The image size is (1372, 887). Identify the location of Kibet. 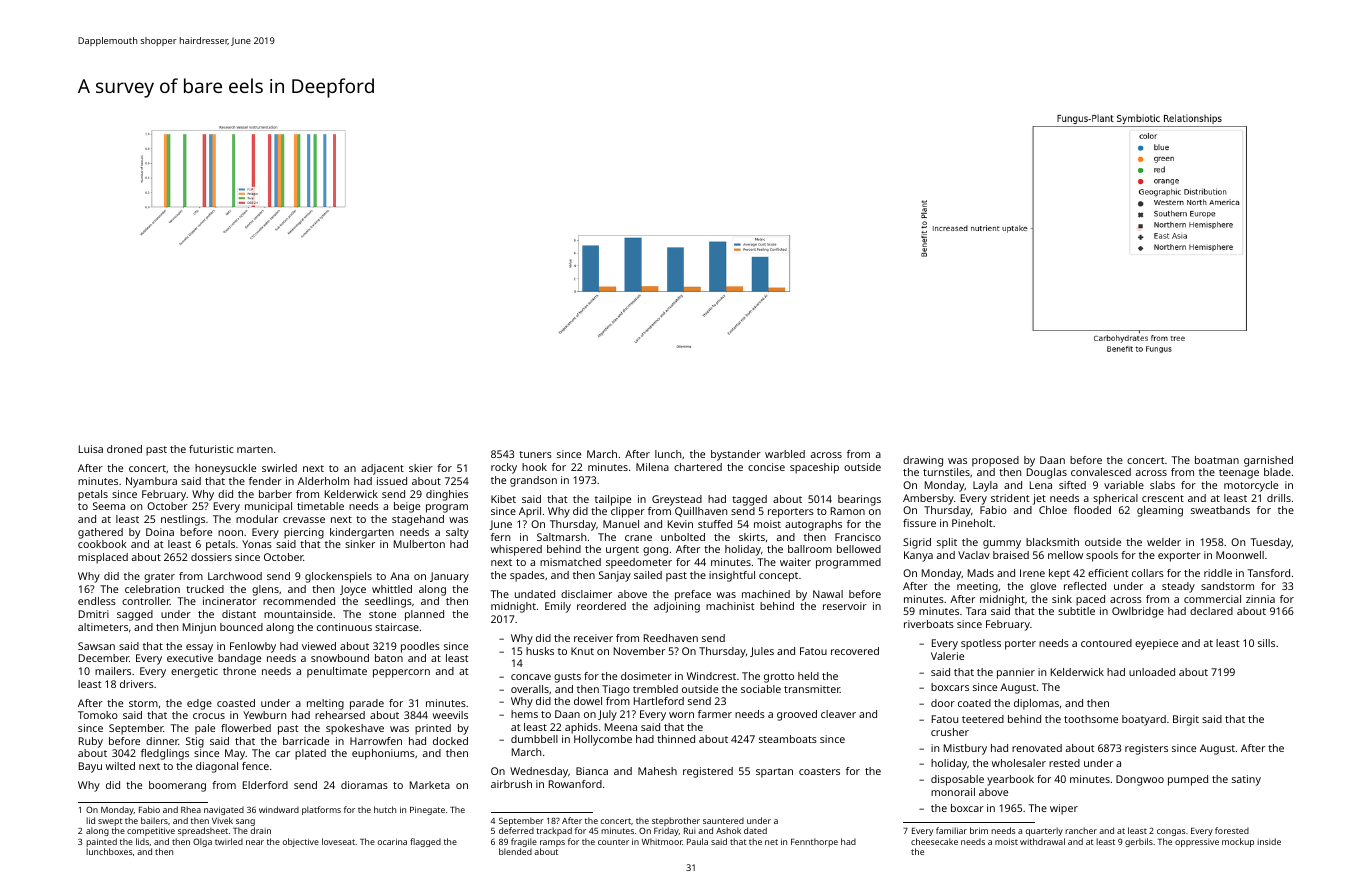
(503, 499).
